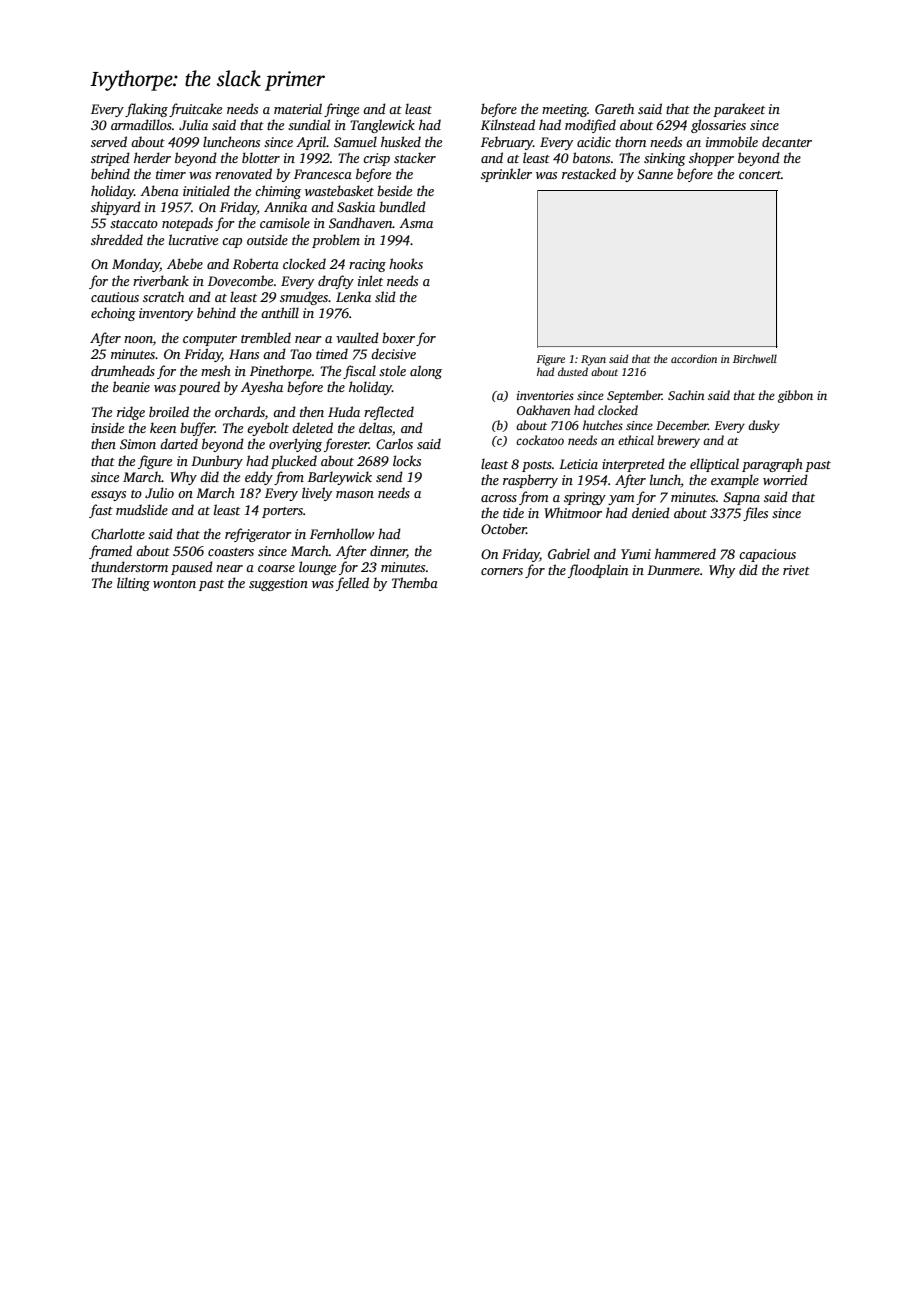  I want to click on Julia, so click(193, 124).
